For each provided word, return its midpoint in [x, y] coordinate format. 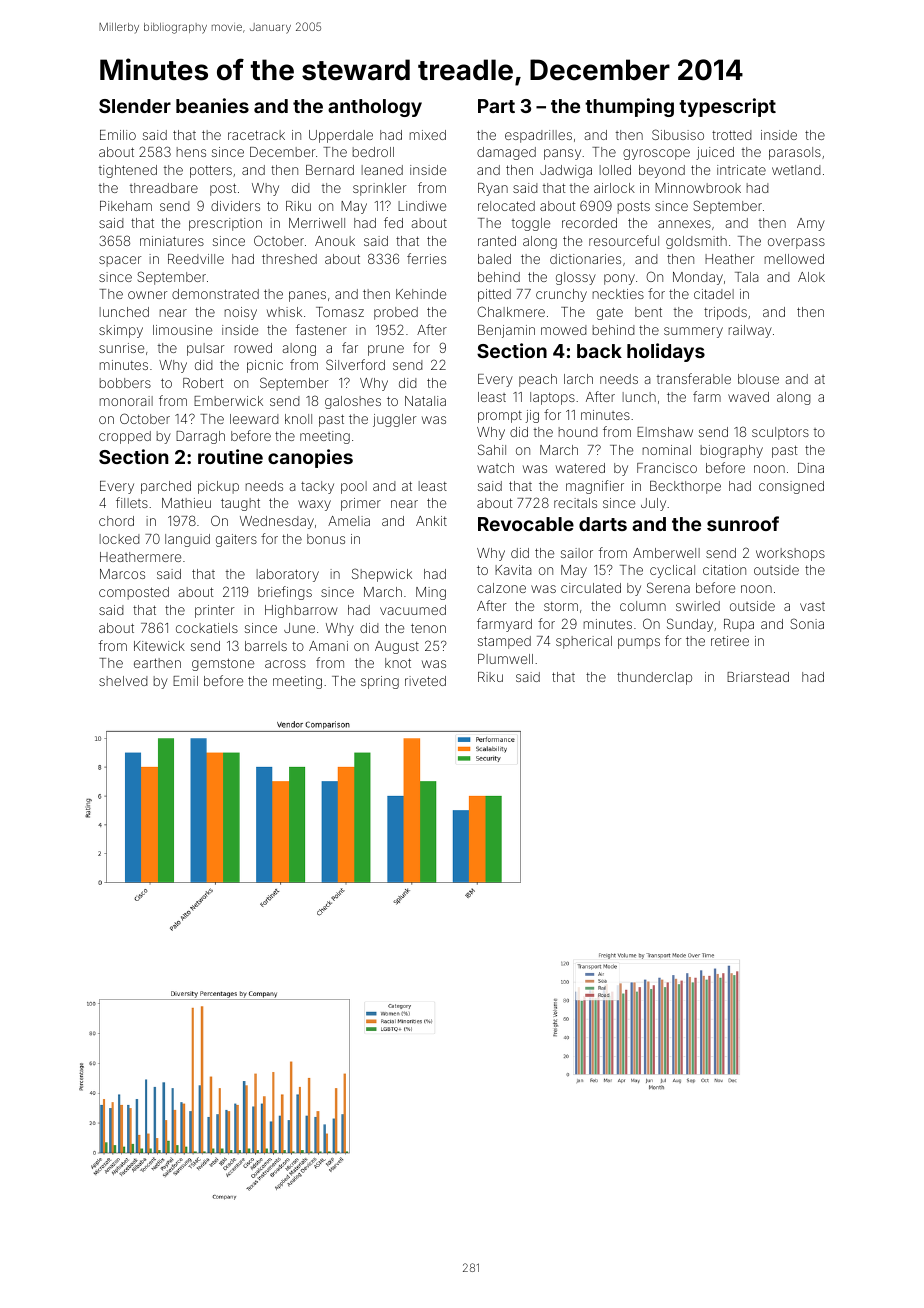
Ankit [431, 521]
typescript [727, 107]
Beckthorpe [685, 487]
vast [812, 606]
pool [354, 487]
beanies [212, 105]
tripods [725, 313]
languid [187, 540]
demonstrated [215, 294]
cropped [125, 437]
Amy [811, 224]
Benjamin [506, 331]
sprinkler [380, 189]
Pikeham [126, 206]
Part [496, 106]
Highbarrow [301, 611]
